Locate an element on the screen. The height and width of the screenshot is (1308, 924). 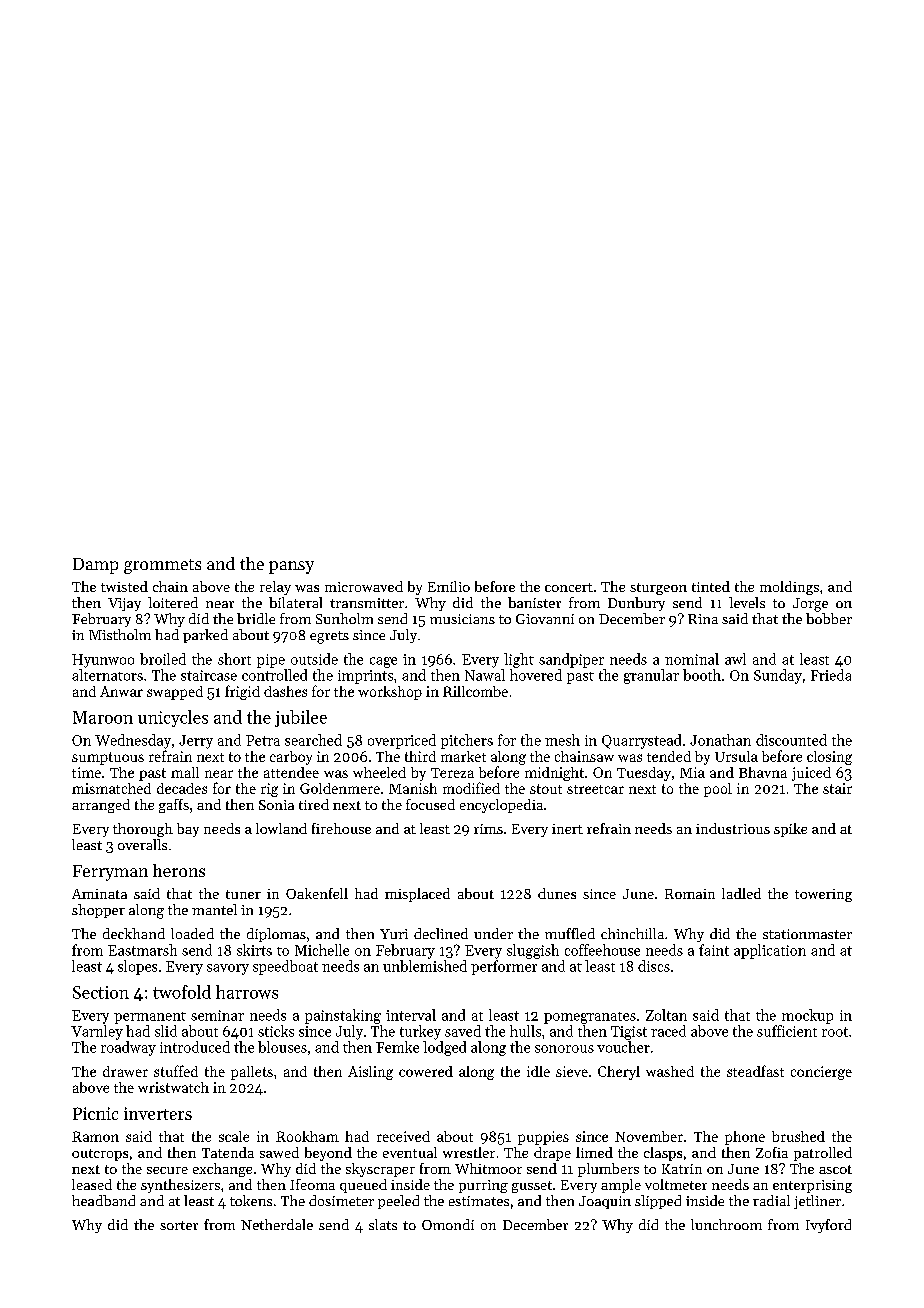
Netherdale is located at coordinates (277, 1224).
